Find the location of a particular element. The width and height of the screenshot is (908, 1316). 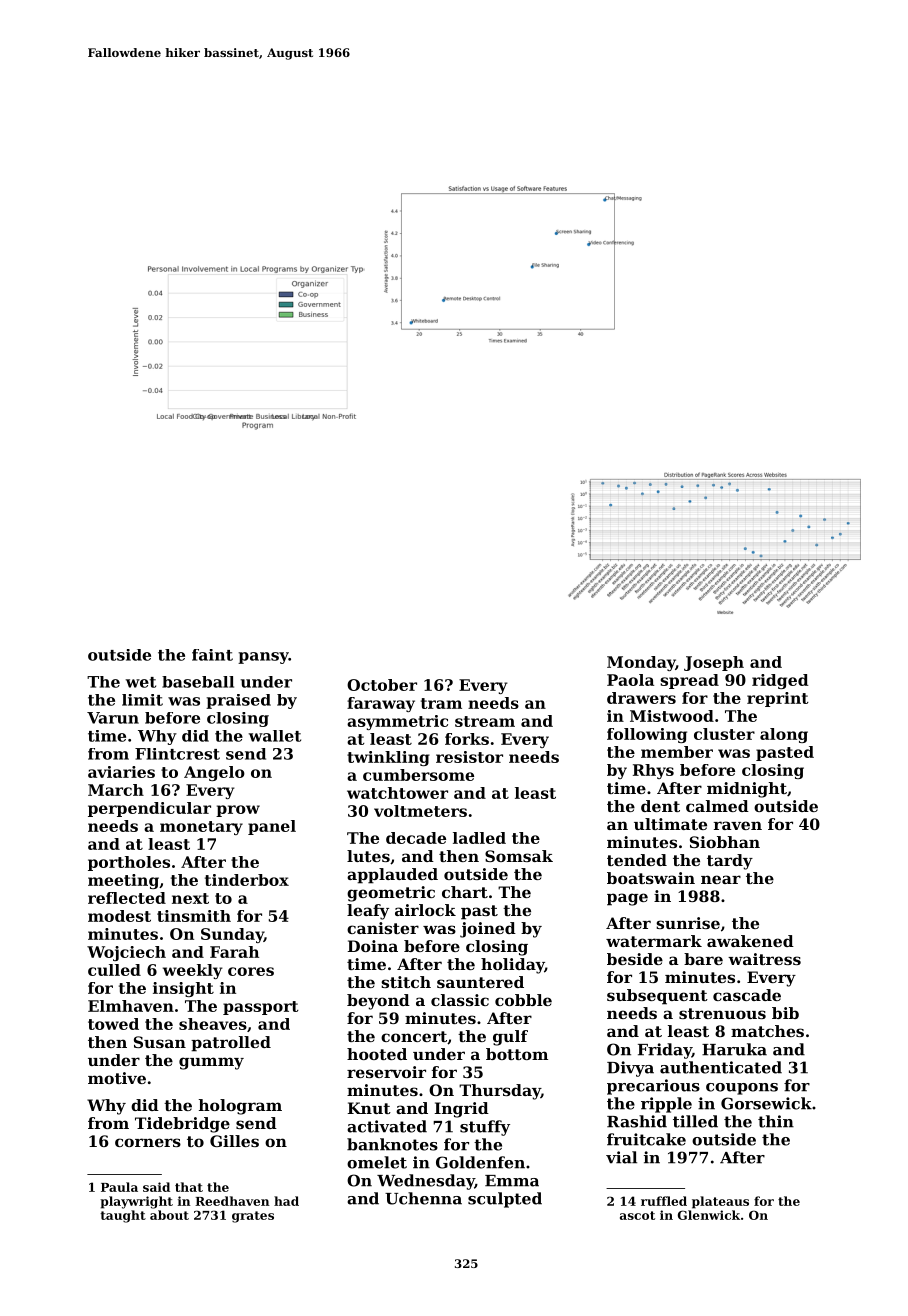

decade is located at coordinates (416, 838).
